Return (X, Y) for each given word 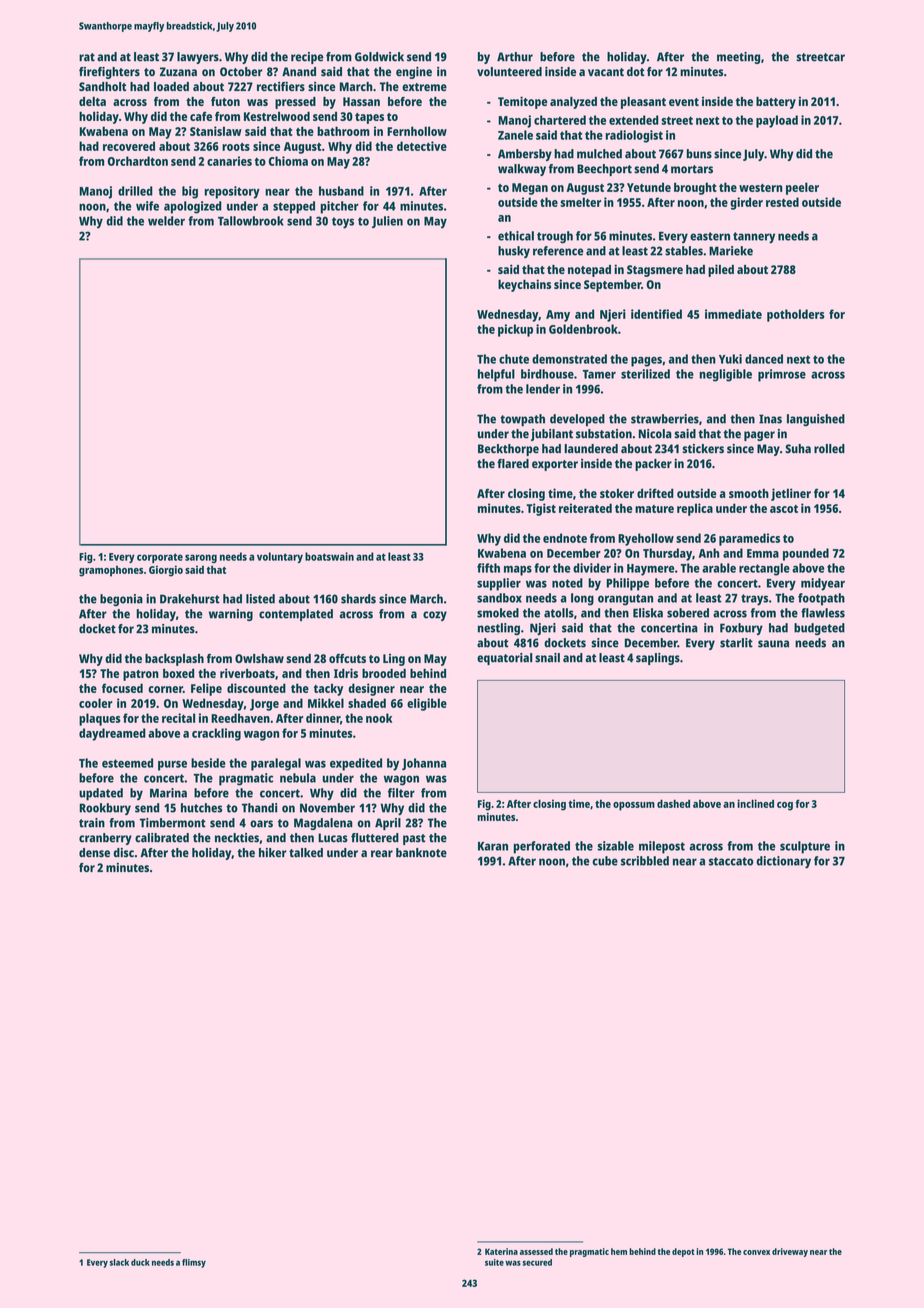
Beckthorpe (508, 450)
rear (382, 854)
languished (816, 420)
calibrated (162, 838)
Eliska (648, 613)
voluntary (280, 557)
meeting (738, 58)
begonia (121, 600)
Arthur (515, 57)
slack (119, 1262)
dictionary (784, 862)
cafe (201, 116)
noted (567, 583)
